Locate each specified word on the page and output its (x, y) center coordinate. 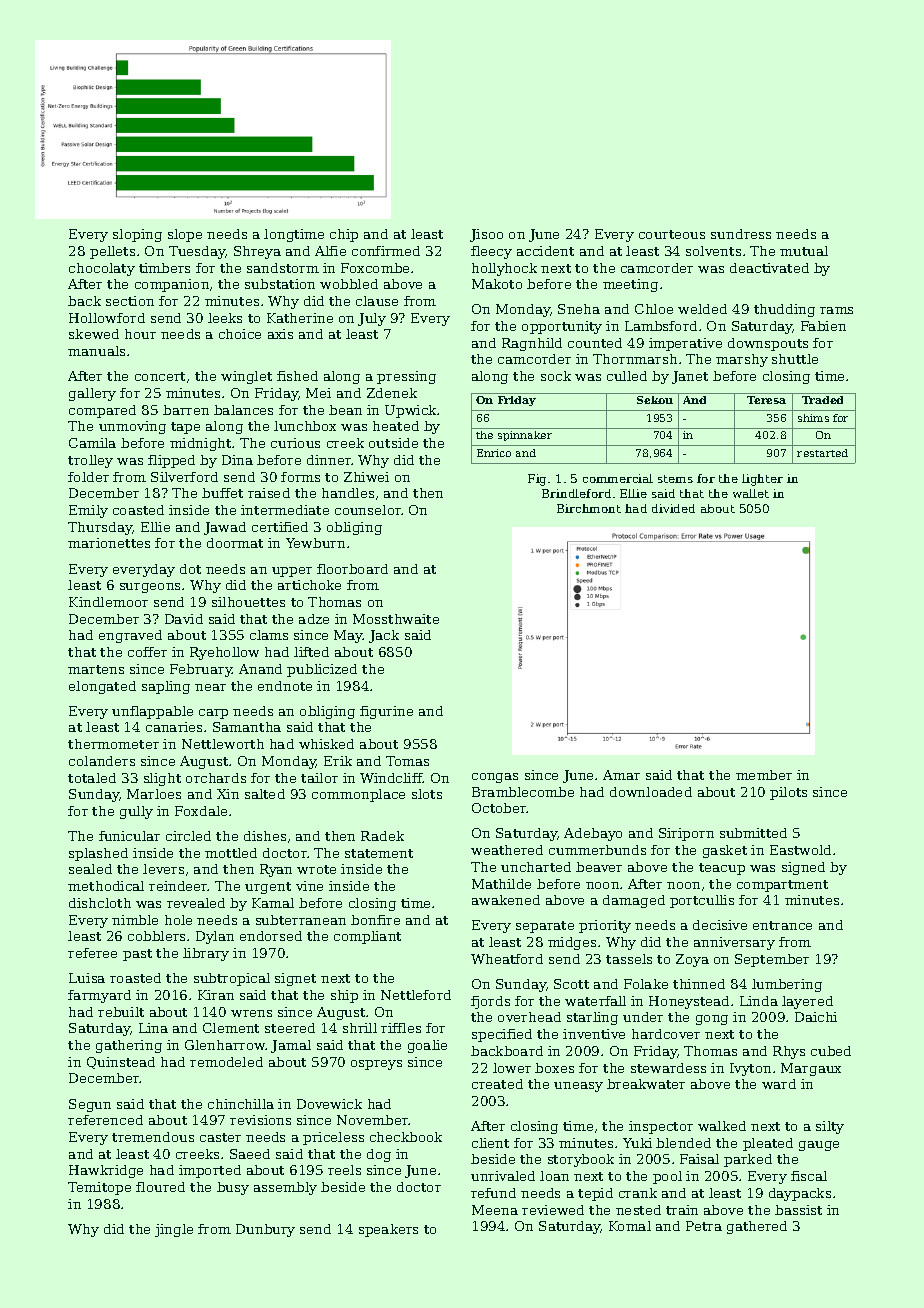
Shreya (257, 252)
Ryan (276, 870)
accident (545, 251)
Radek (382, 836)
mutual (804, 251)
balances (243, 410)
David (184, 619)
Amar (621, 775)
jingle (174, 1230)
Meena (495, 1210)
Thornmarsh (635, 359)
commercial (618, 478)
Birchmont (589, 508)
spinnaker (525, 436)
